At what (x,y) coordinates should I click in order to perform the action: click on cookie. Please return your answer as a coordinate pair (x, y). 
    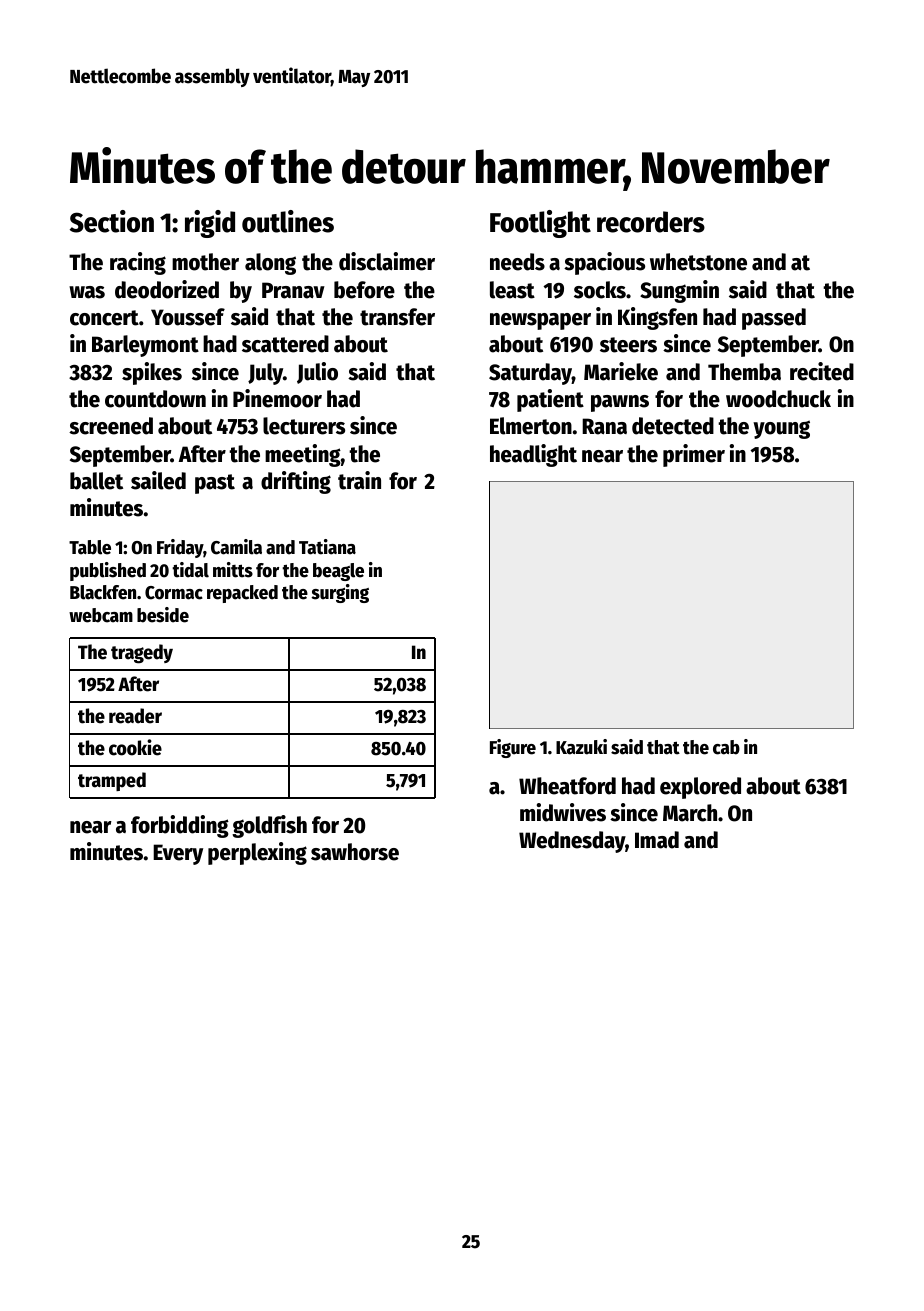
    Looking at the image, I should click on (135, 747).
